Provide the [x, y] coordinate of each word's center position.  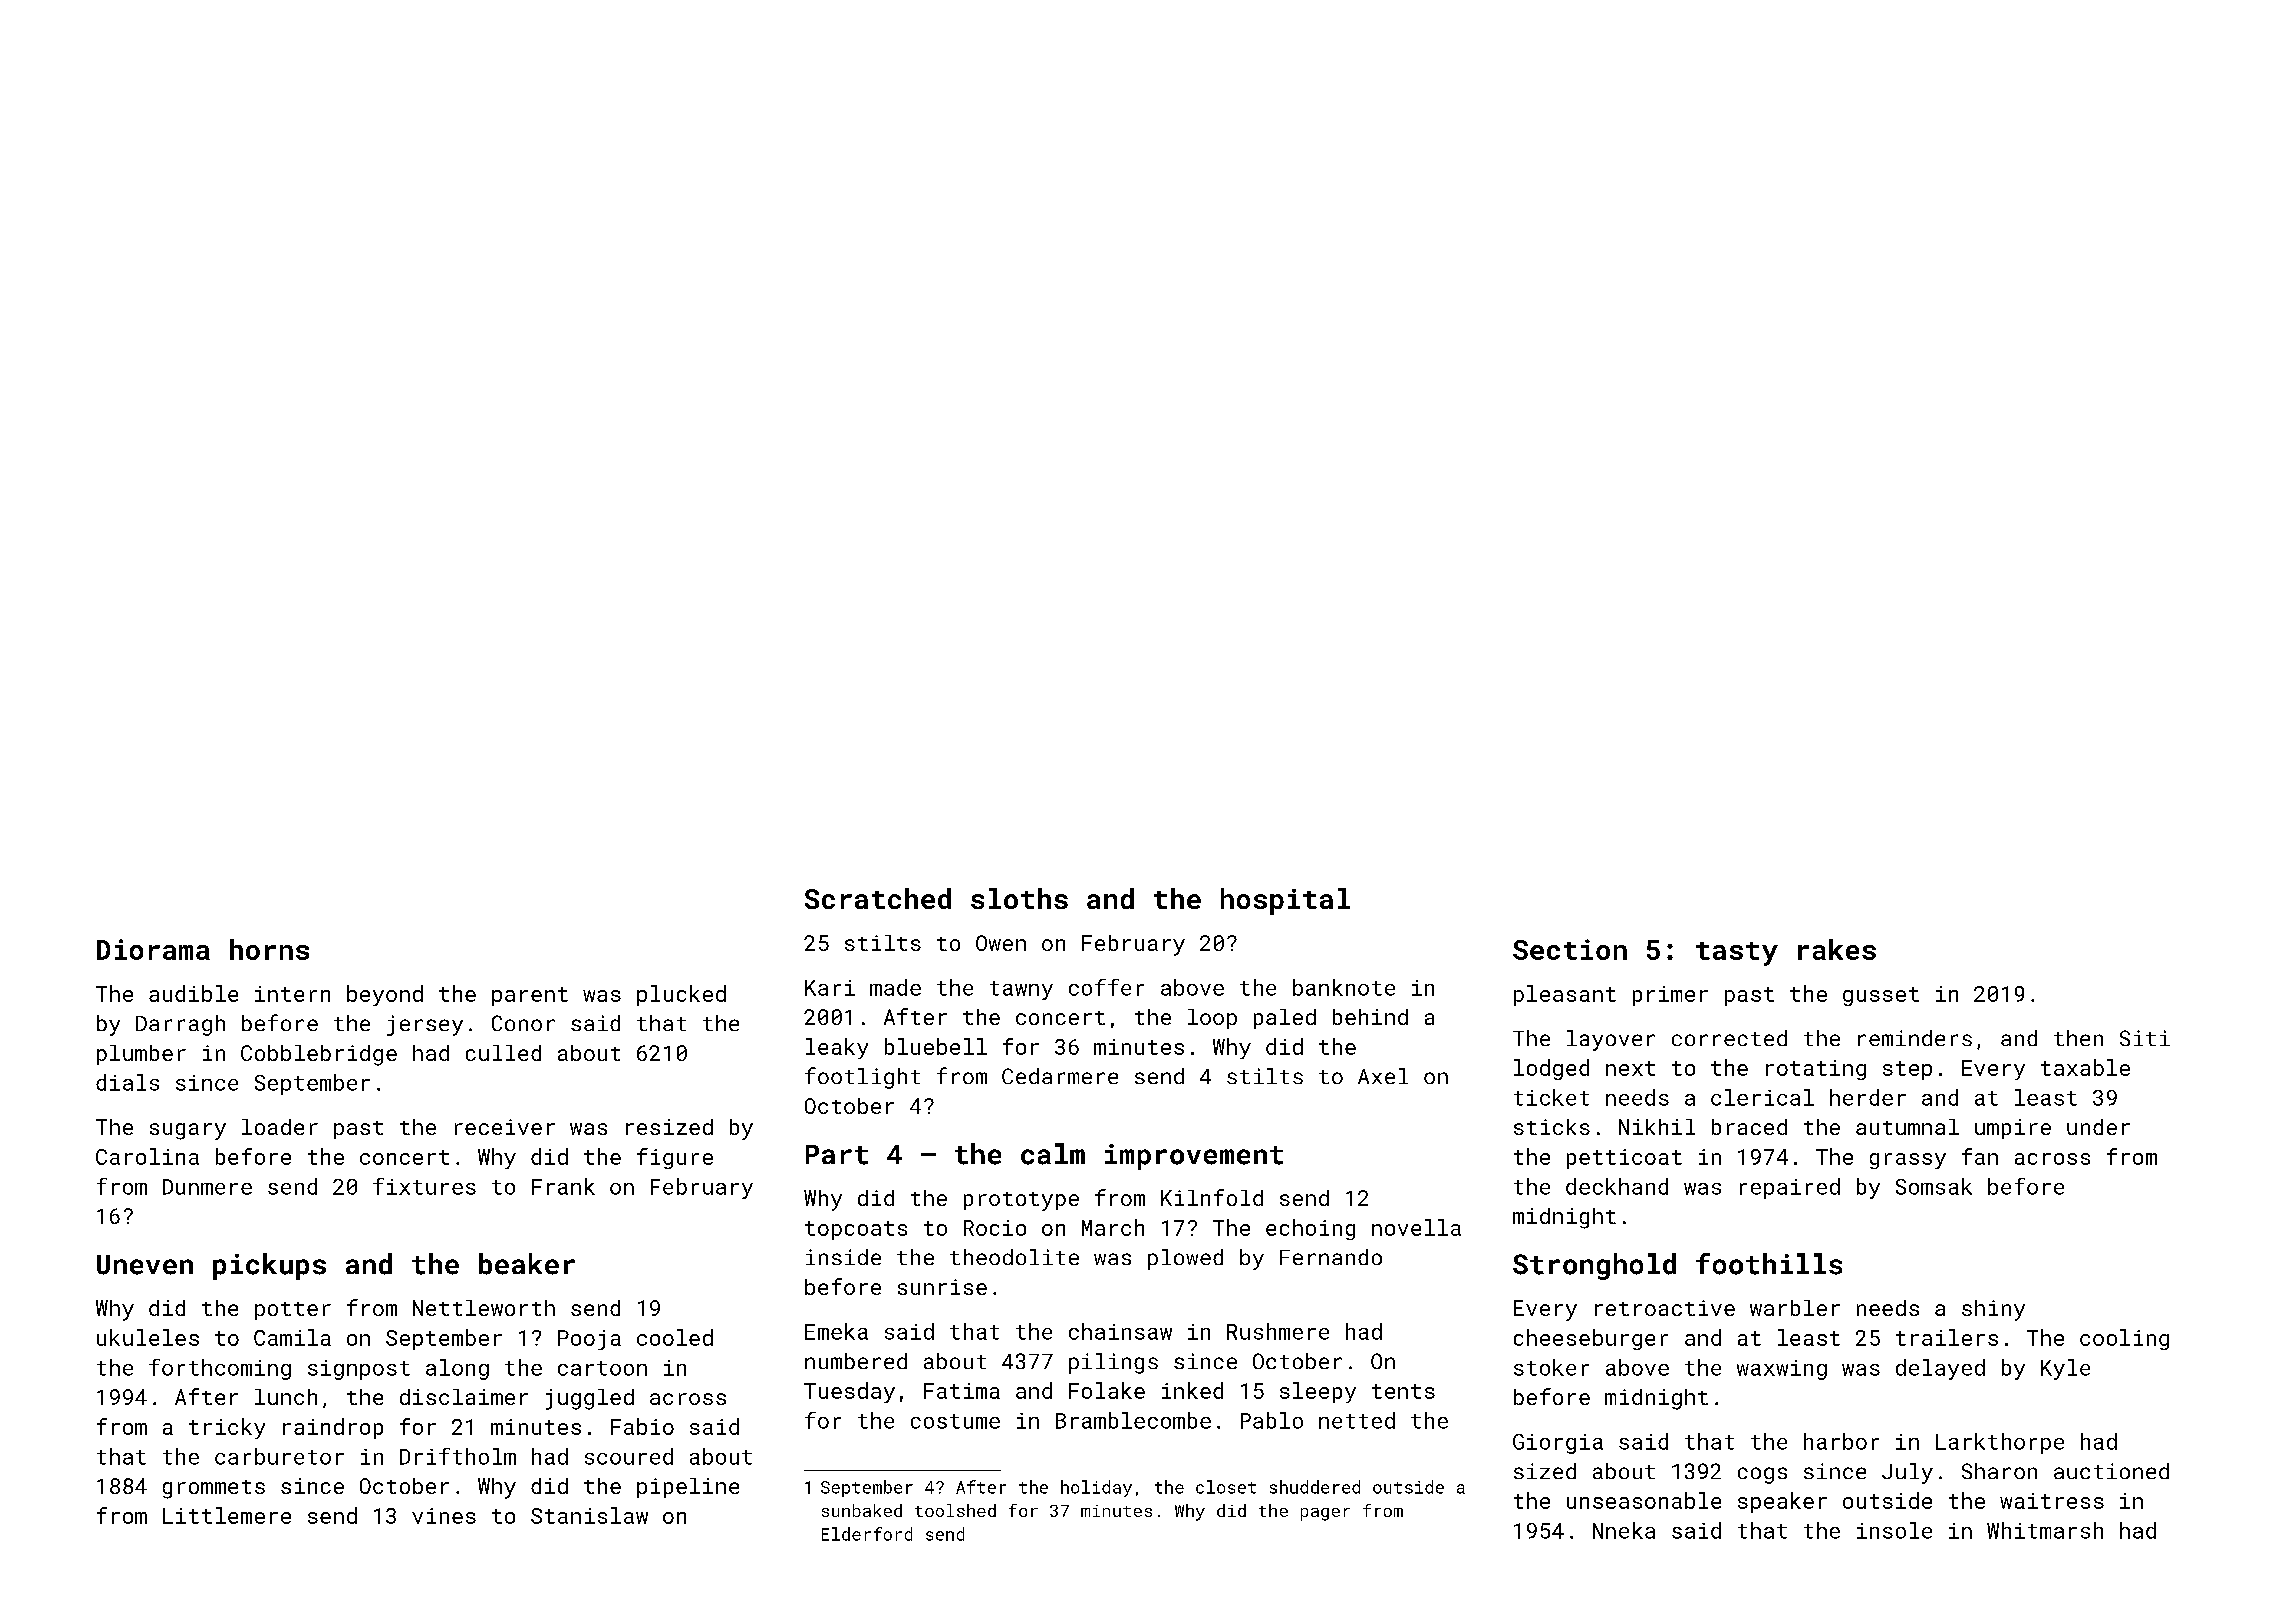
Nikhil [1657, 1127]
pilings [1113, 1363]
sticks [1552, 1127]
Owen [1001, 943]
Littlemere [227, 1515]
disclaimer [464, 1397]
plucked [681, 995]
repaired [1790, 1188]
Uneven [145, 1265]
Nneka [1624, 1530]
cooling [2124, 1339]
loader [280, 1127]
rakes [1837, 949]
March [1113, 1227]
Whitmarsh [2045, 1530]
